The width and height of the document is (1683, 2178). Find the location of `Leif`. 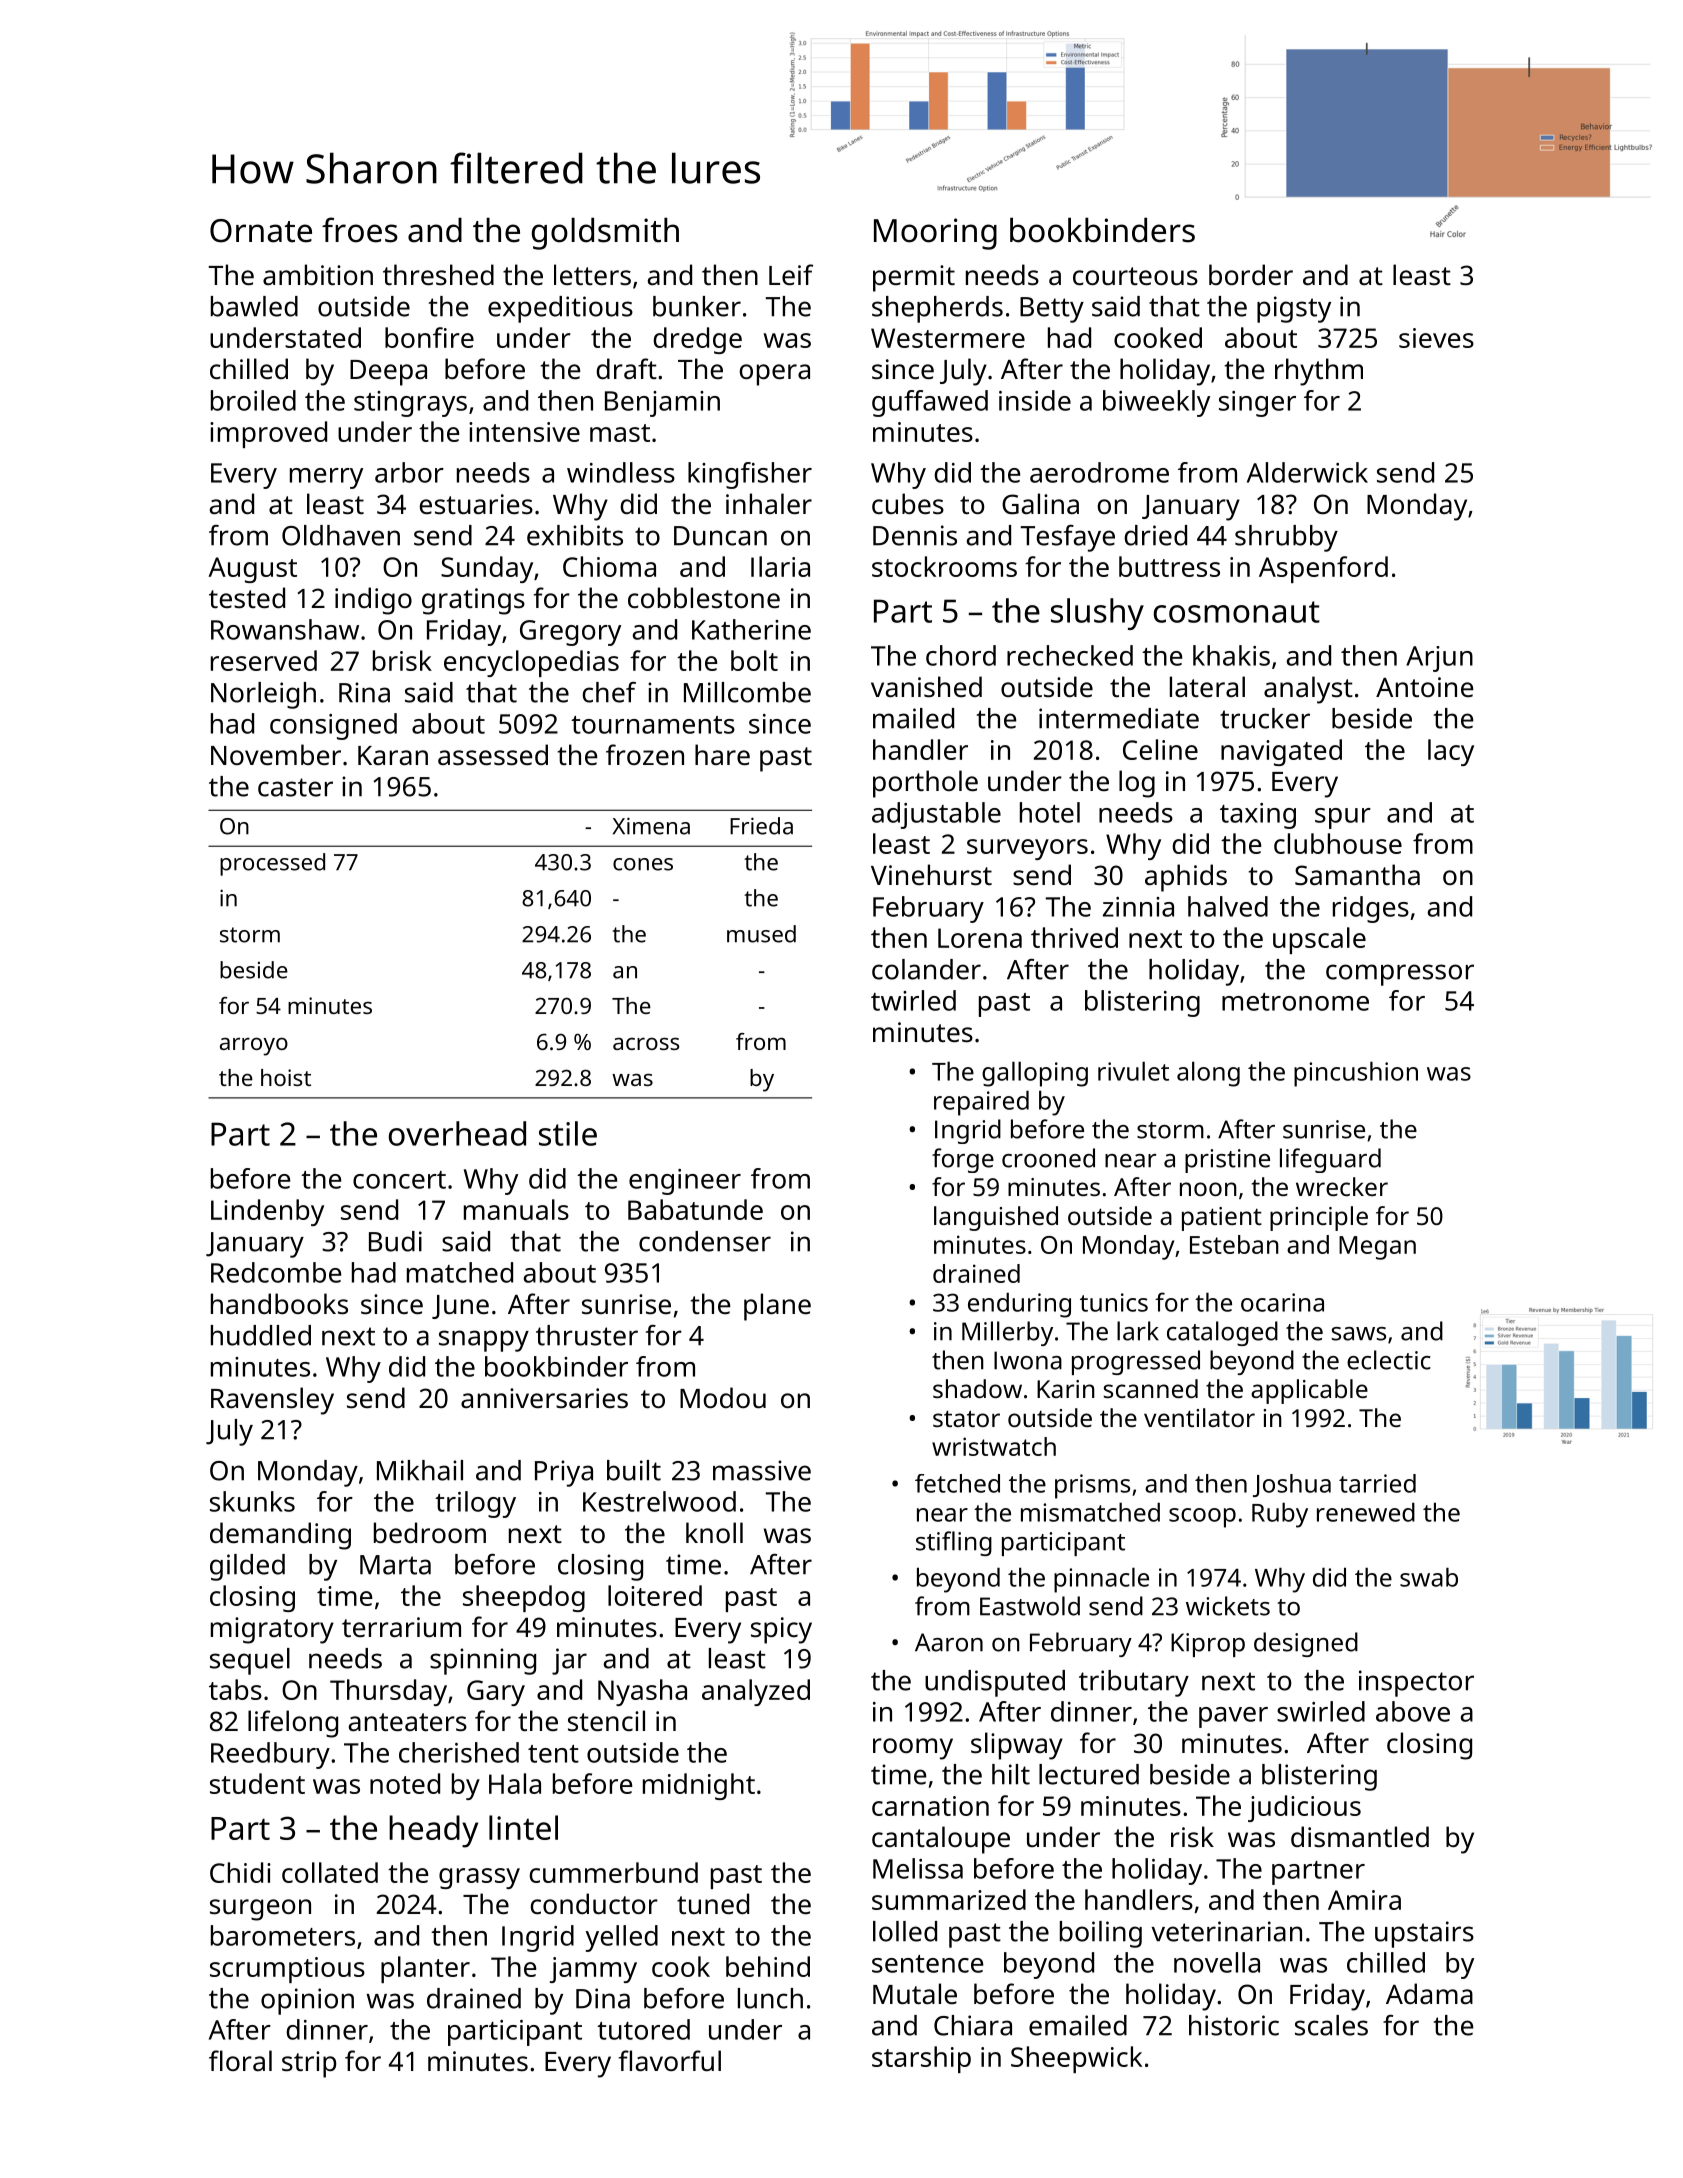

Leif is located at coordinates (791, 275).
